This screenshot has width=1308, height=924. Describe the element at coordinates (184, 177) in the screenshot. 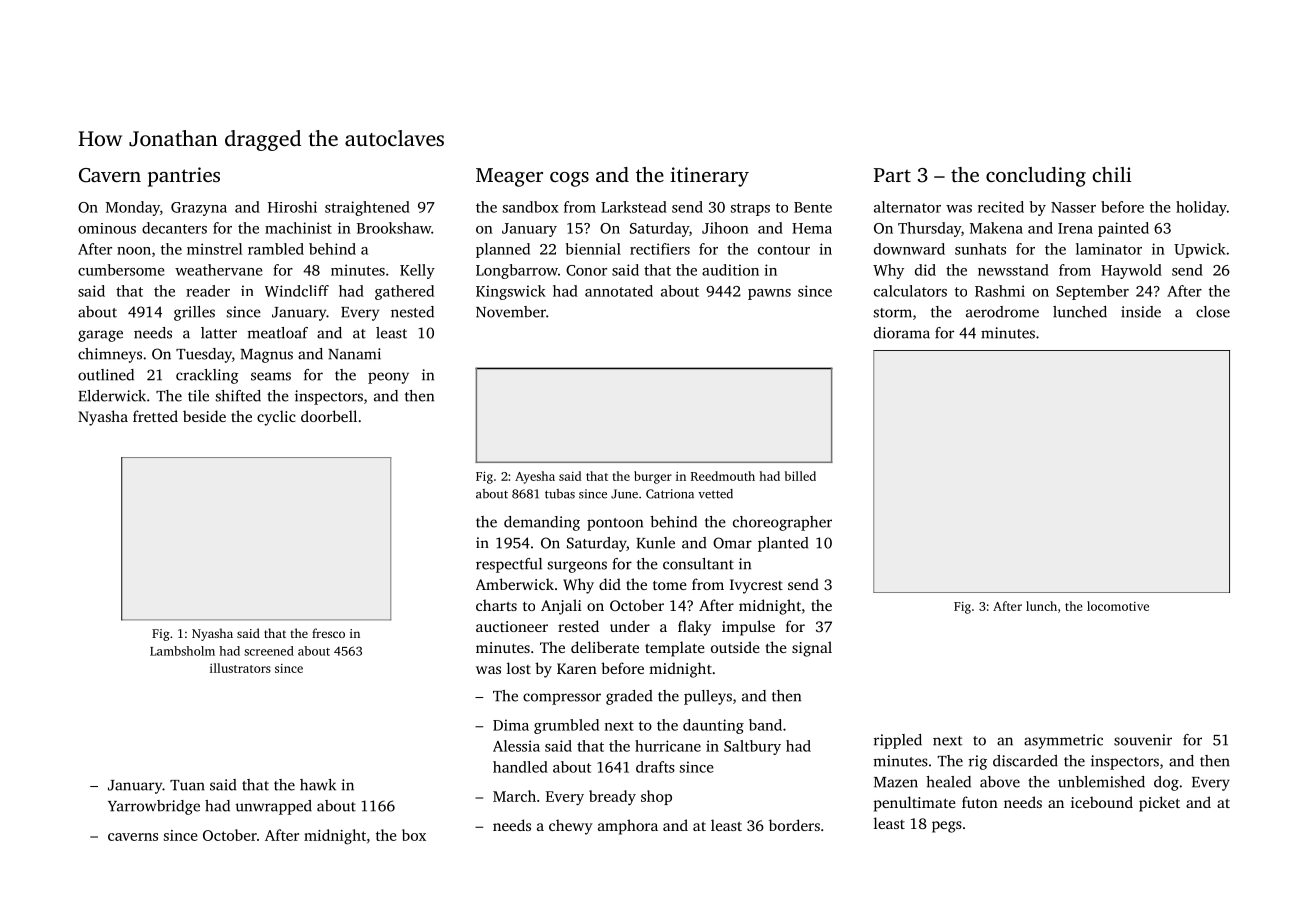

I see `pantries` at that location.
